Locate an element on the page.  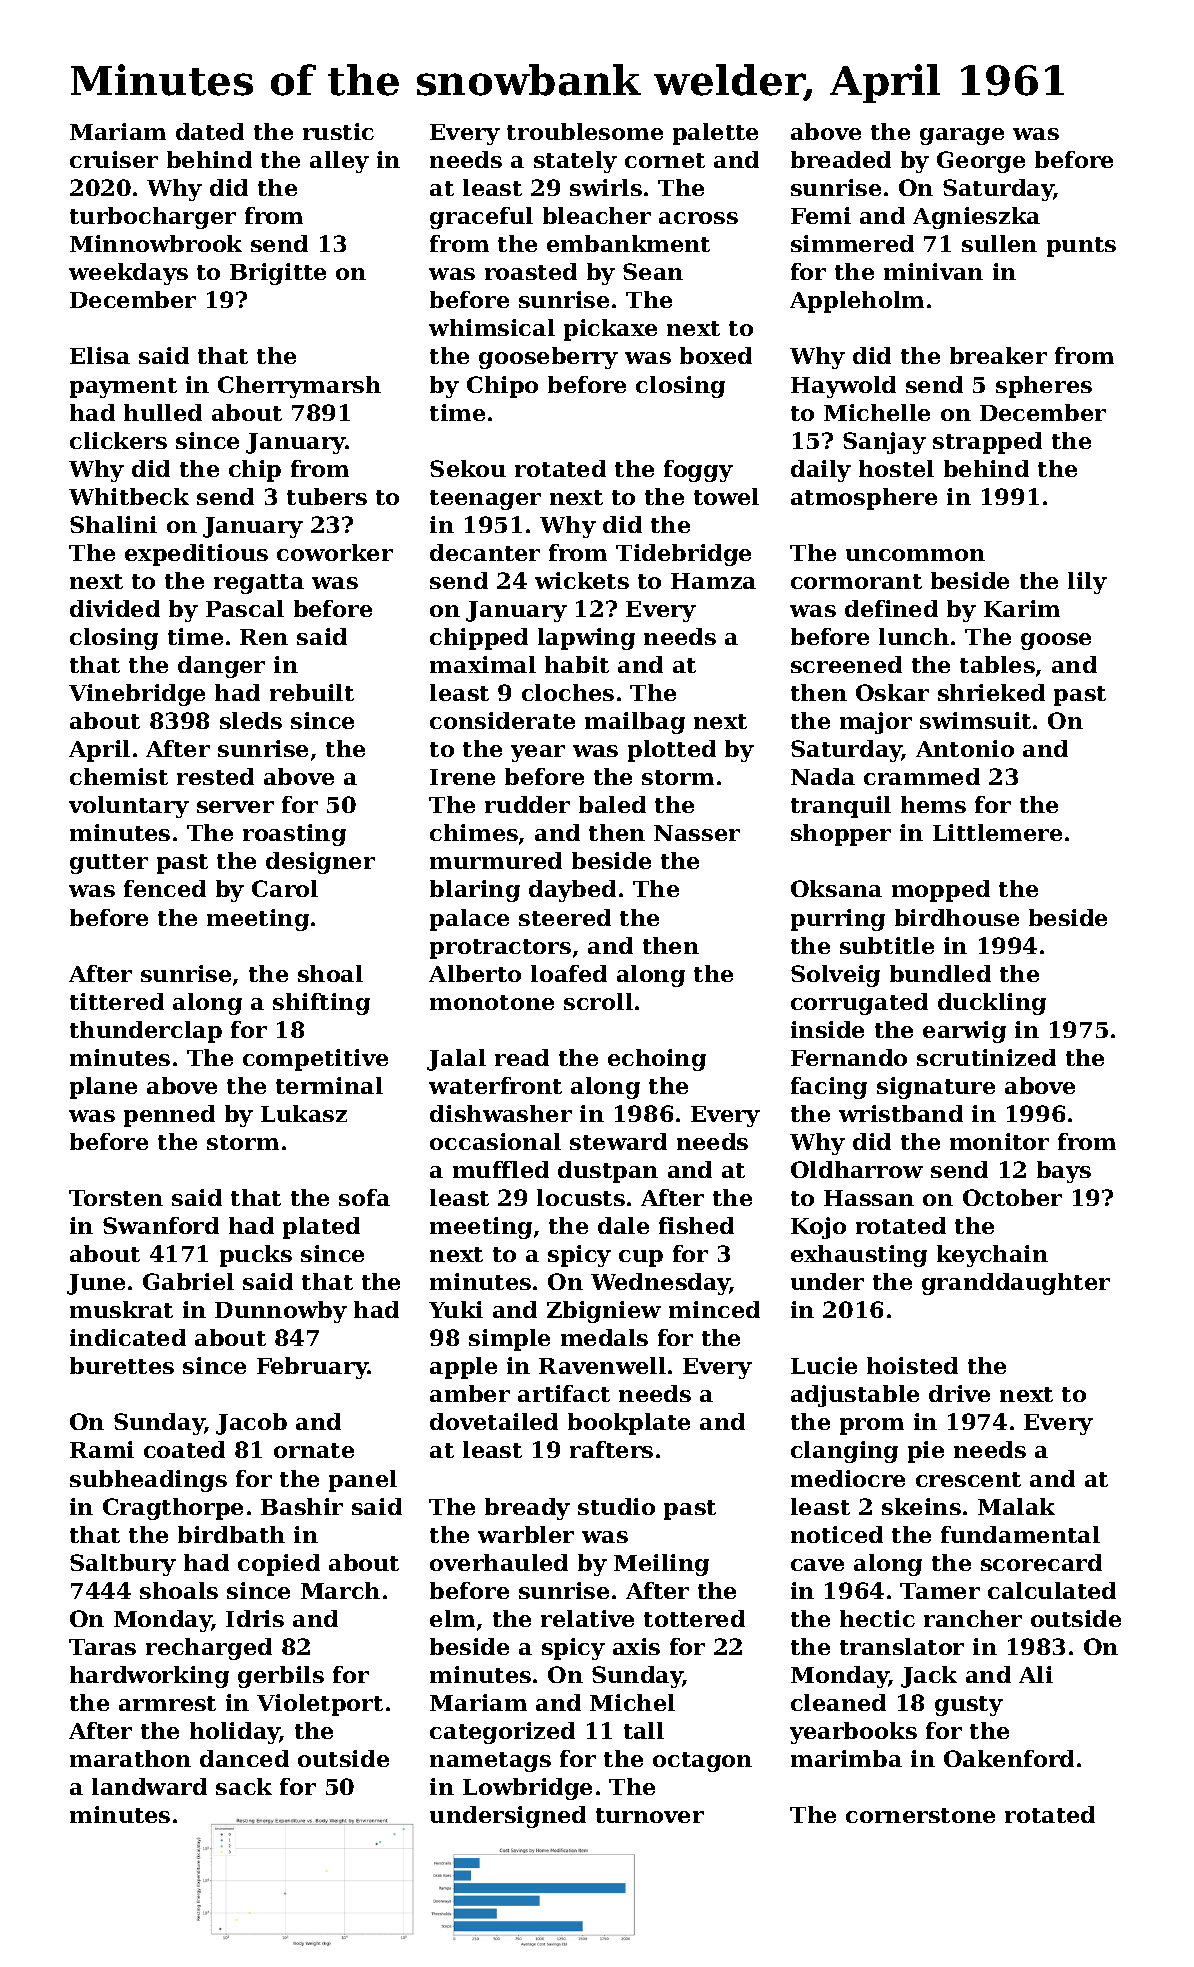
Rami is located at coordinates (102, 1449).
